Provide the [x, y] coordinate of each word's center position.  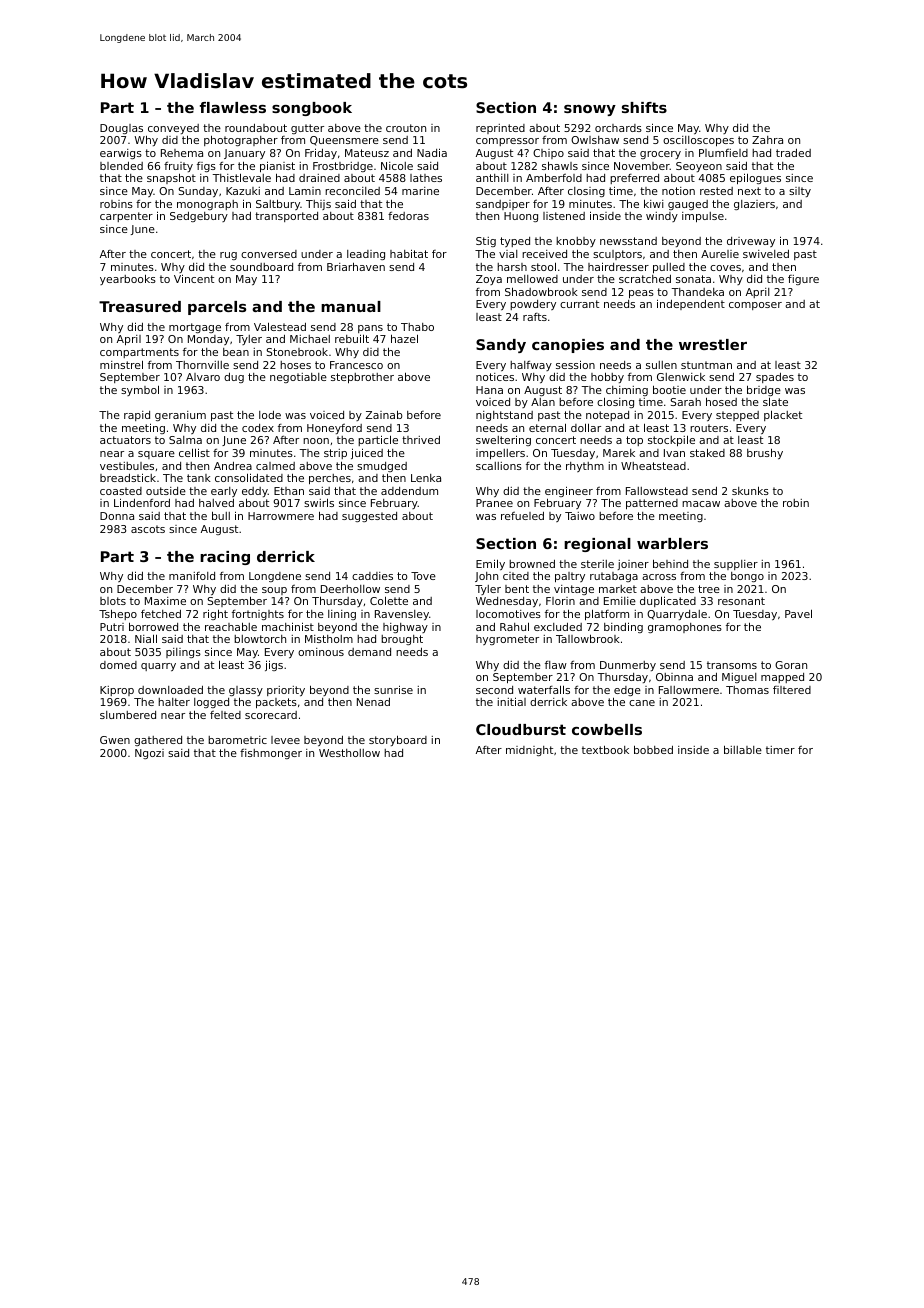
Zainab [384, 414]
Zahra [767, 140]
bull [221, 515]
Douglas [121, 129]
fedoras [408, 215]
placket [783, 415]
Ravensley [402, 615]
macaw [701, 504]
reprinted [500, 129]
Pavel [798, 613]
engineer [569, 492]
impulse [703, 217]
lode [270, 415]
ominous [321, 652]
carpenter [126, 217]
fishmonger [271, 753]
